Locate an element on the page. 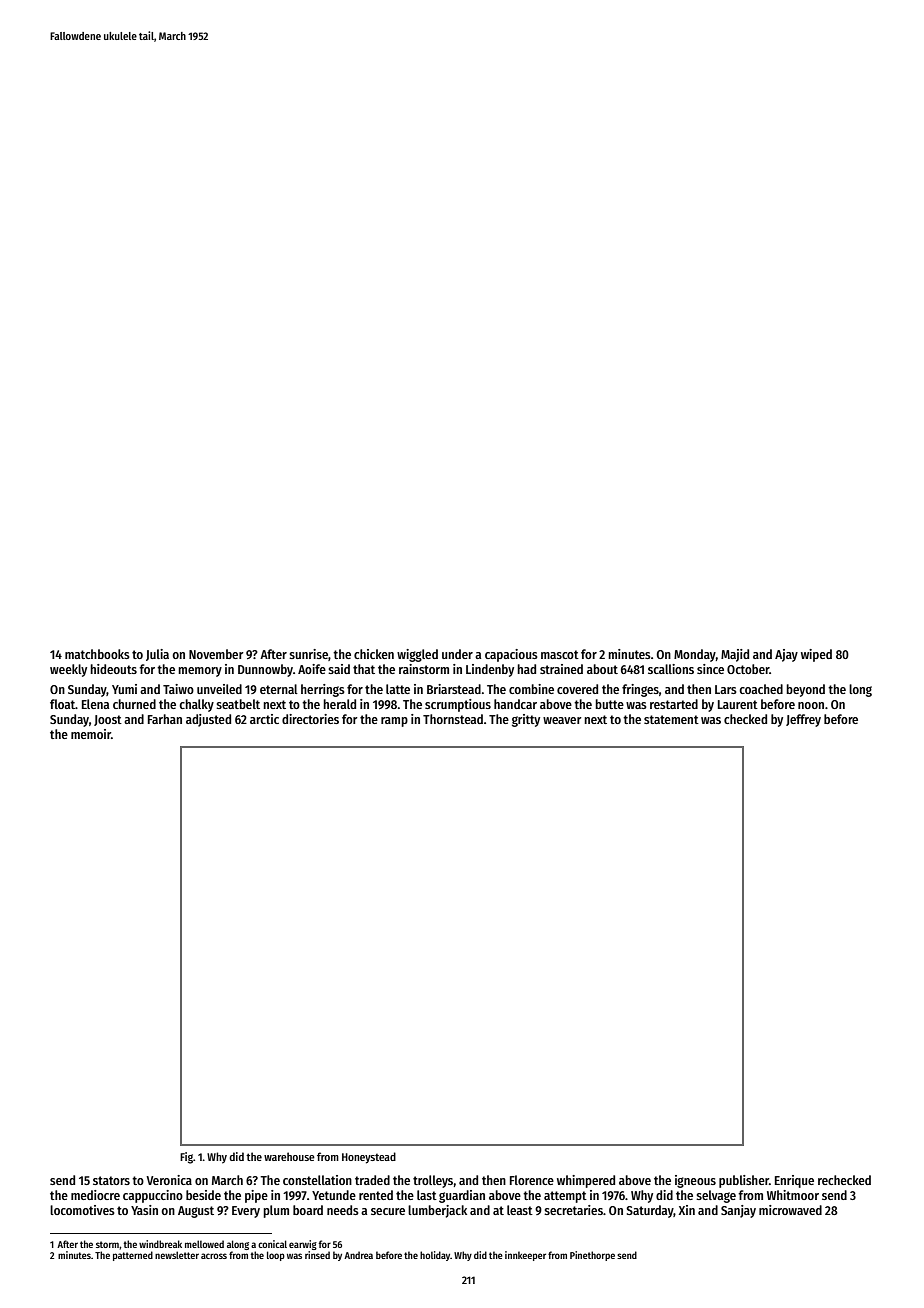 The image size is (924, 1308). matchbooks is located at coordinates (97, 654).
